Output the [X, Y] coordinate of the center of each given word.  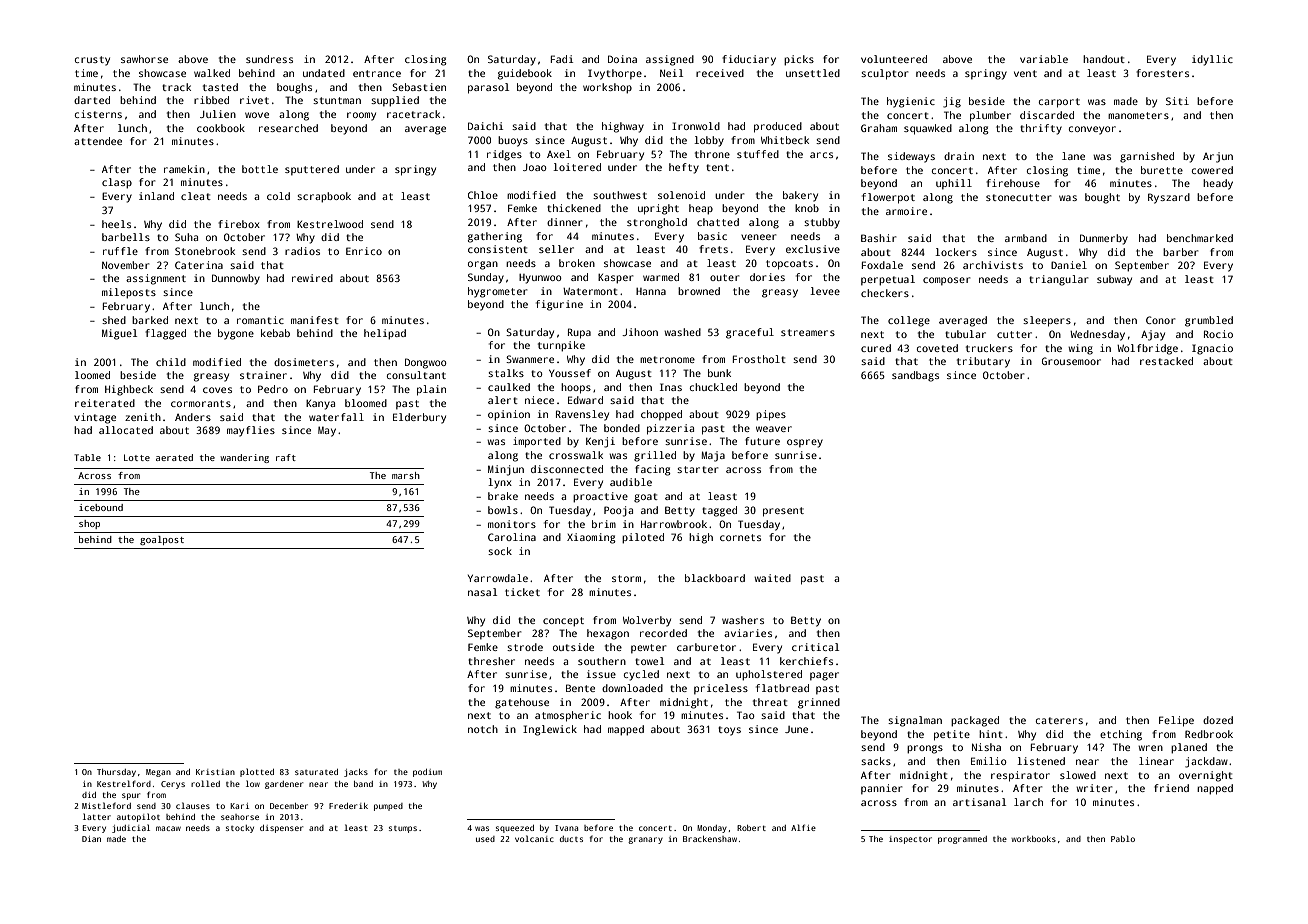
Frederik [348, 806]
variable [1044, 59]
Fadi [562, 59]
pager [824, 676]
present [783, 512]
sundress [269, 59]
